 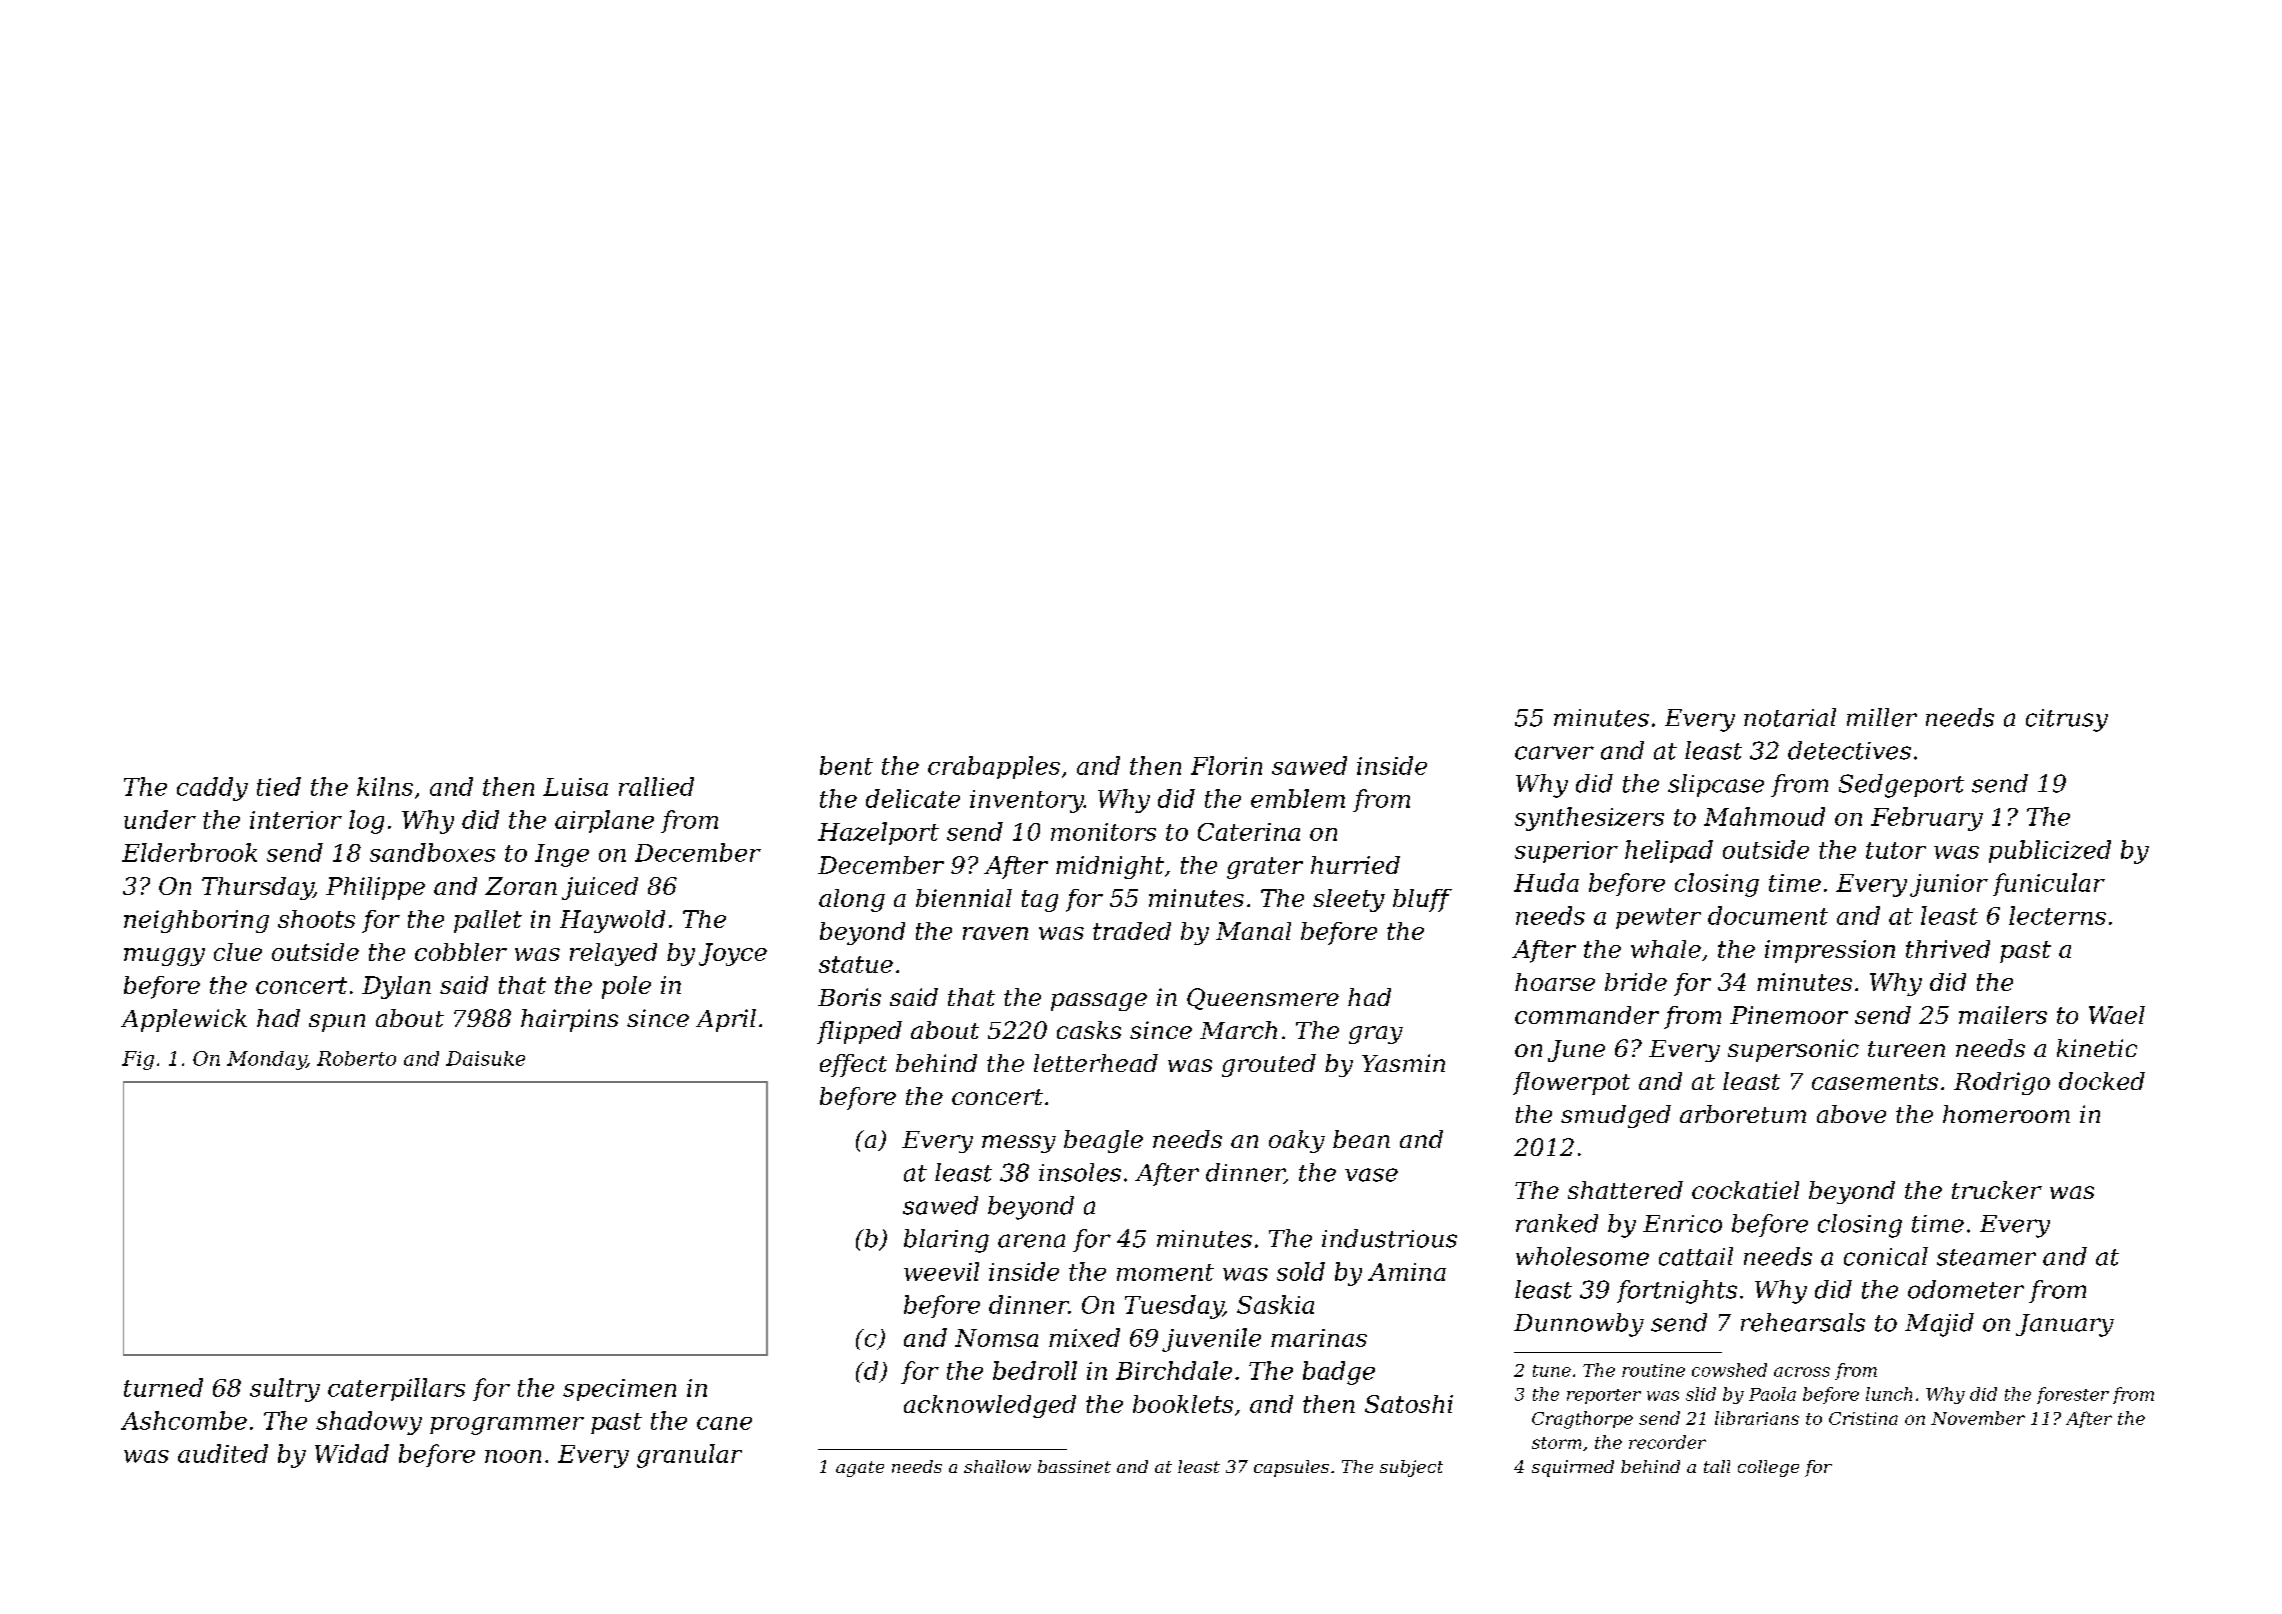 I want to click on acknowledged, so click(x=990, y=1406).
